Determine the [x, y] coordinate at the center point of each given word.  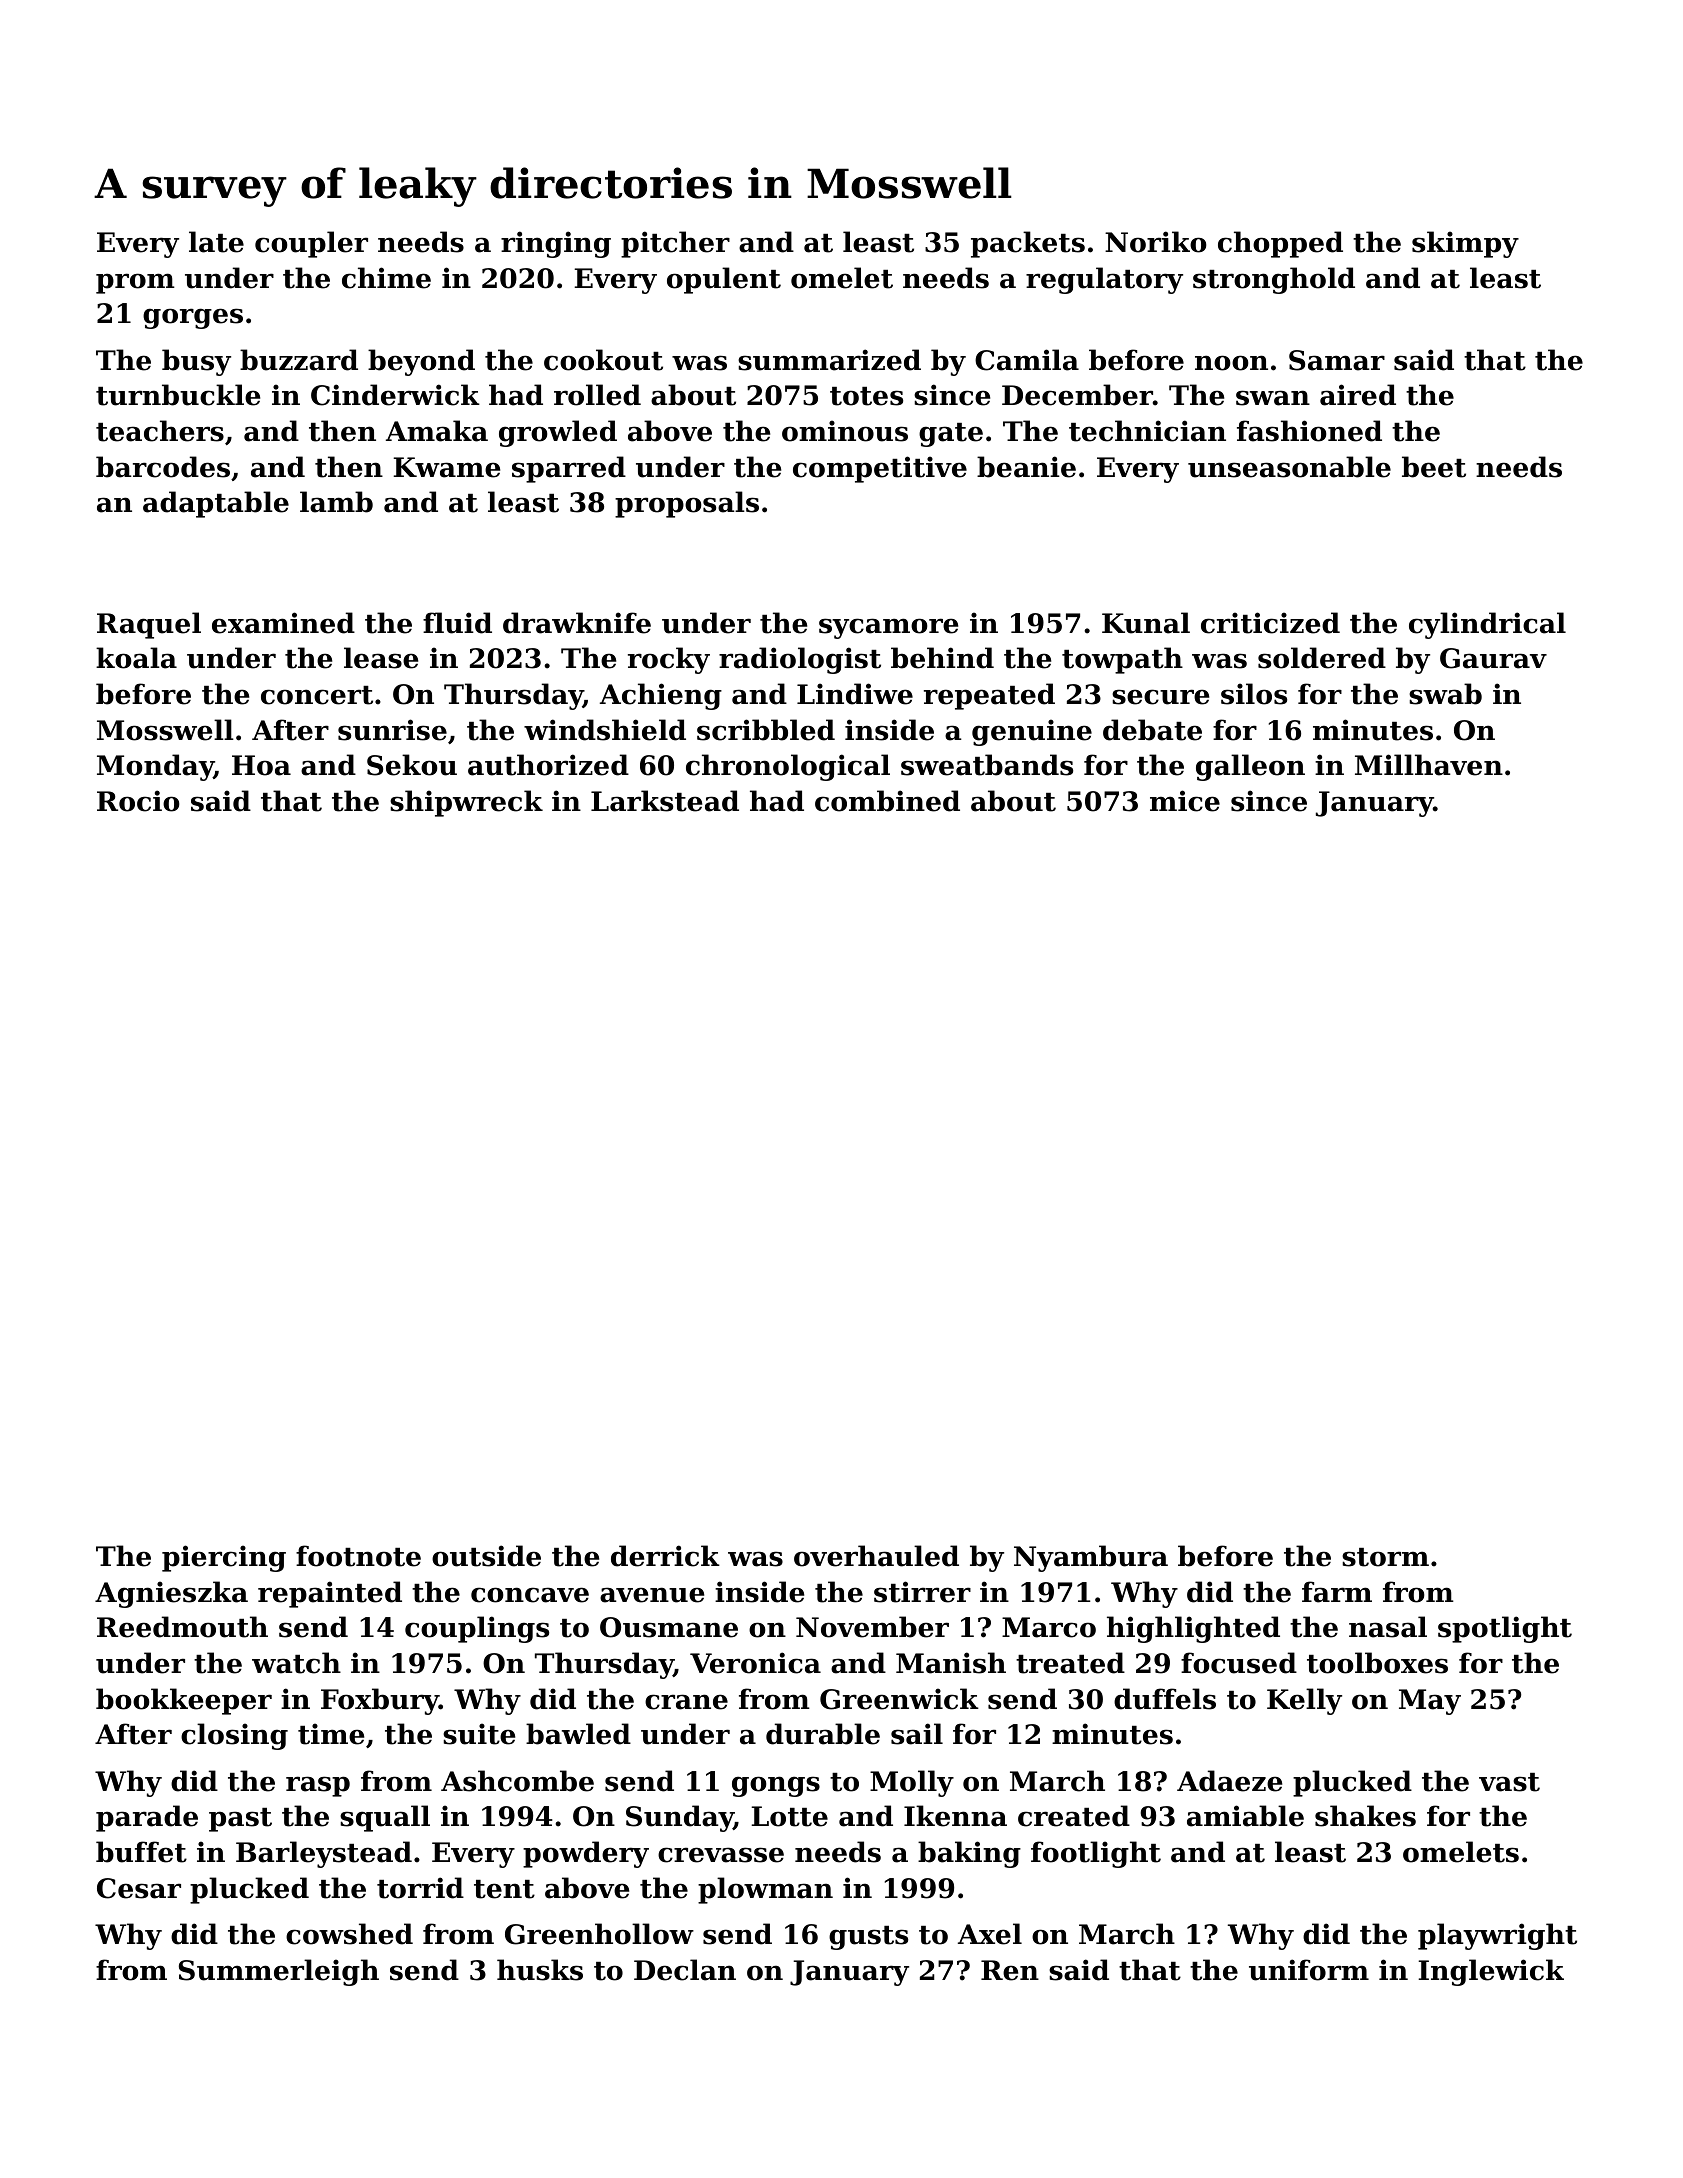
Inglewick [1491, 1972]
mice [1185, 801]
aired [1358, 395]
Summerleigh [279, 1972]
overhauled [876, 1556]
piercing [224, 1558]
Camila [1027, 360]
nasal [1388, 1627]
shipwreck [466, 803]
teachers [160, 431]
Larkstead [665, 801]
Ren [1010, 1970]
